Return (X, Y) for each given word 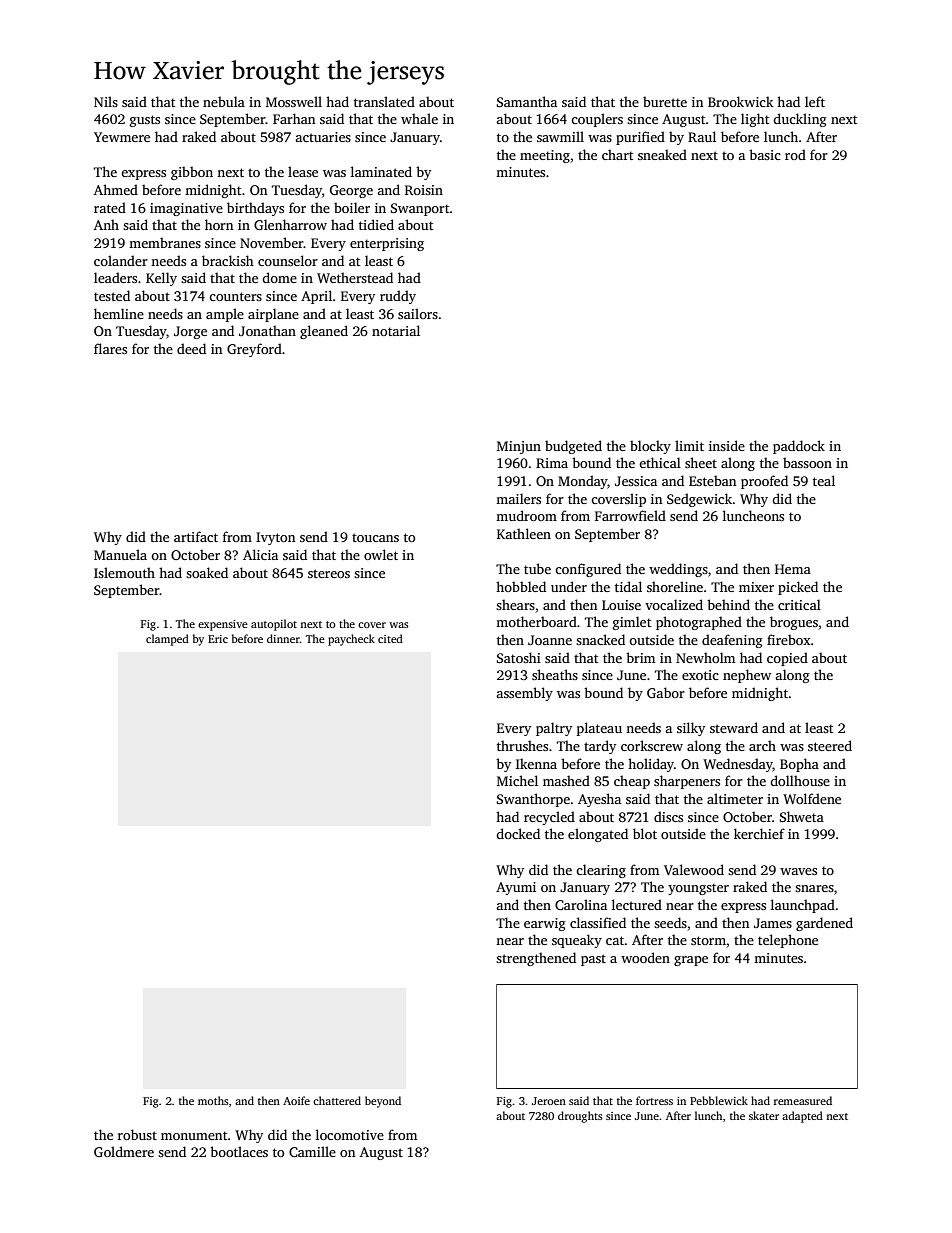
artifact (196, 536)
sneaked (662, 154)
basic (765, 154)
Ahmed (116, 189)
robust (137, 1134)
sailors (418, 313)
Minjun (519, 447)
